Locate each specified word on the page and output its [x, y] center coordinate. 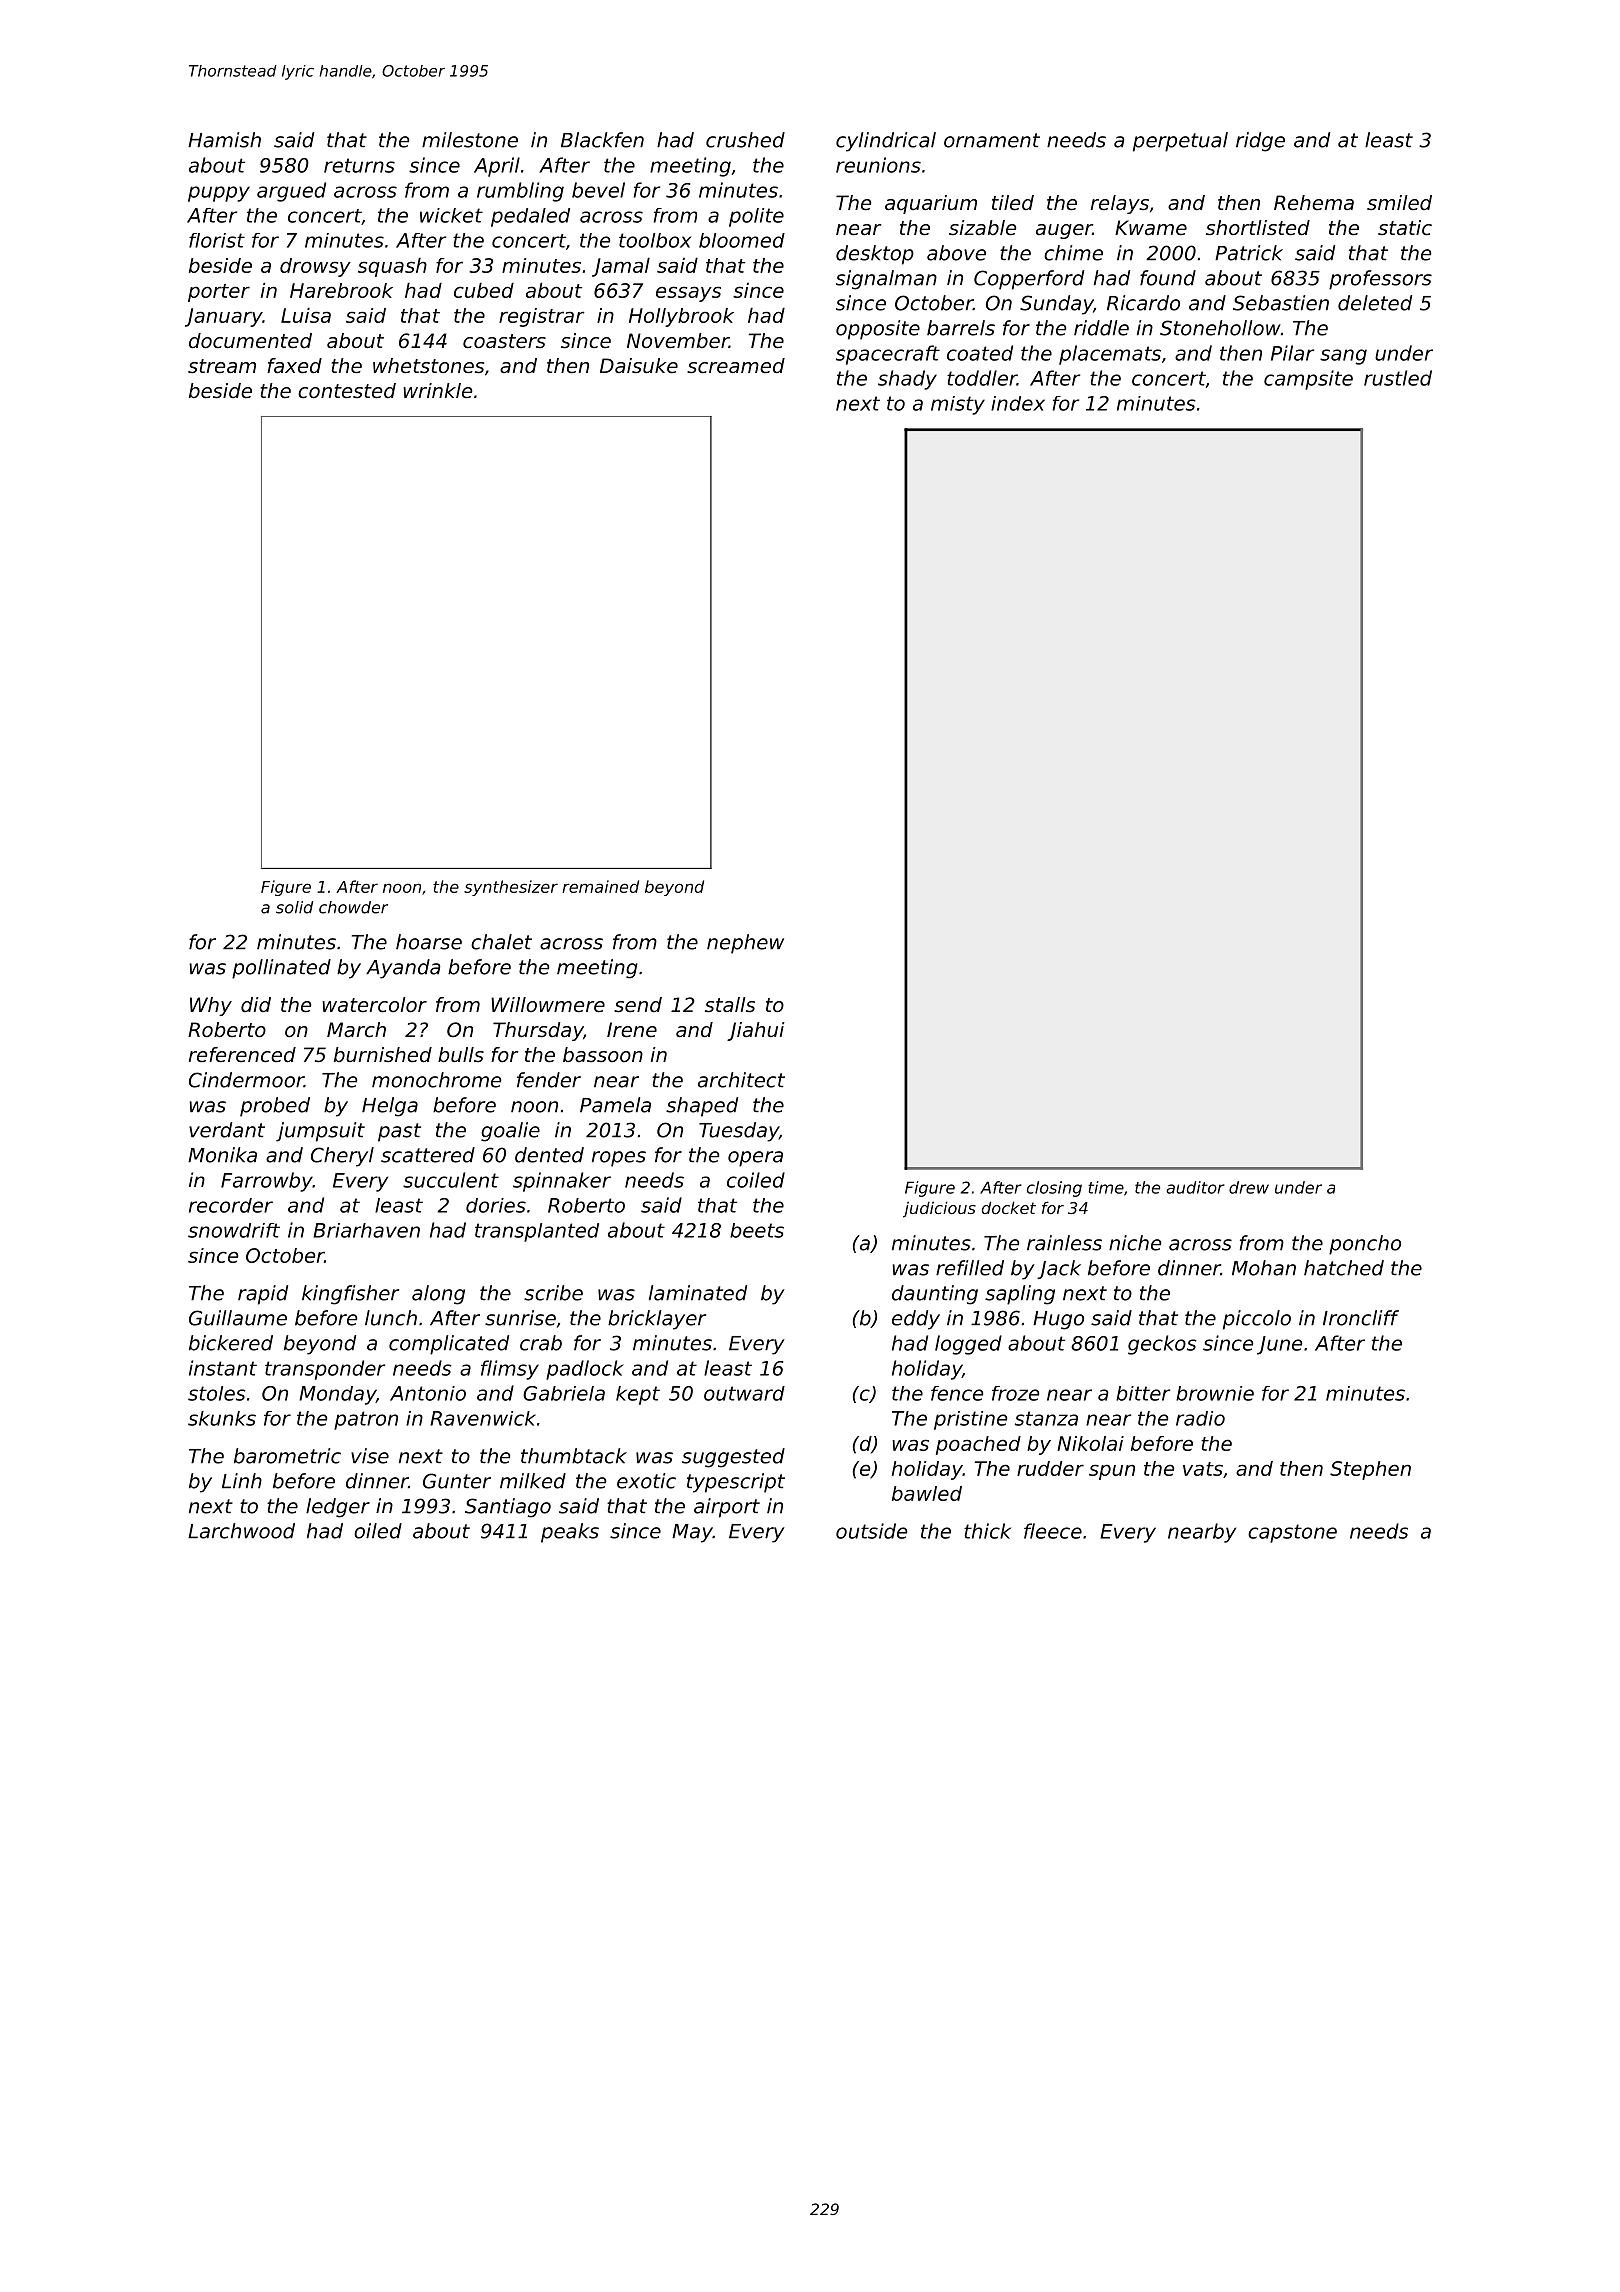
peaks [570, 1533]
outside [871, 1531]
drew [1249, 1187]
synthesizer [511, 888]
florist [217, 240]
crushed [745, 140]
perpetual [1180, 142]
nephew [745, 944]
